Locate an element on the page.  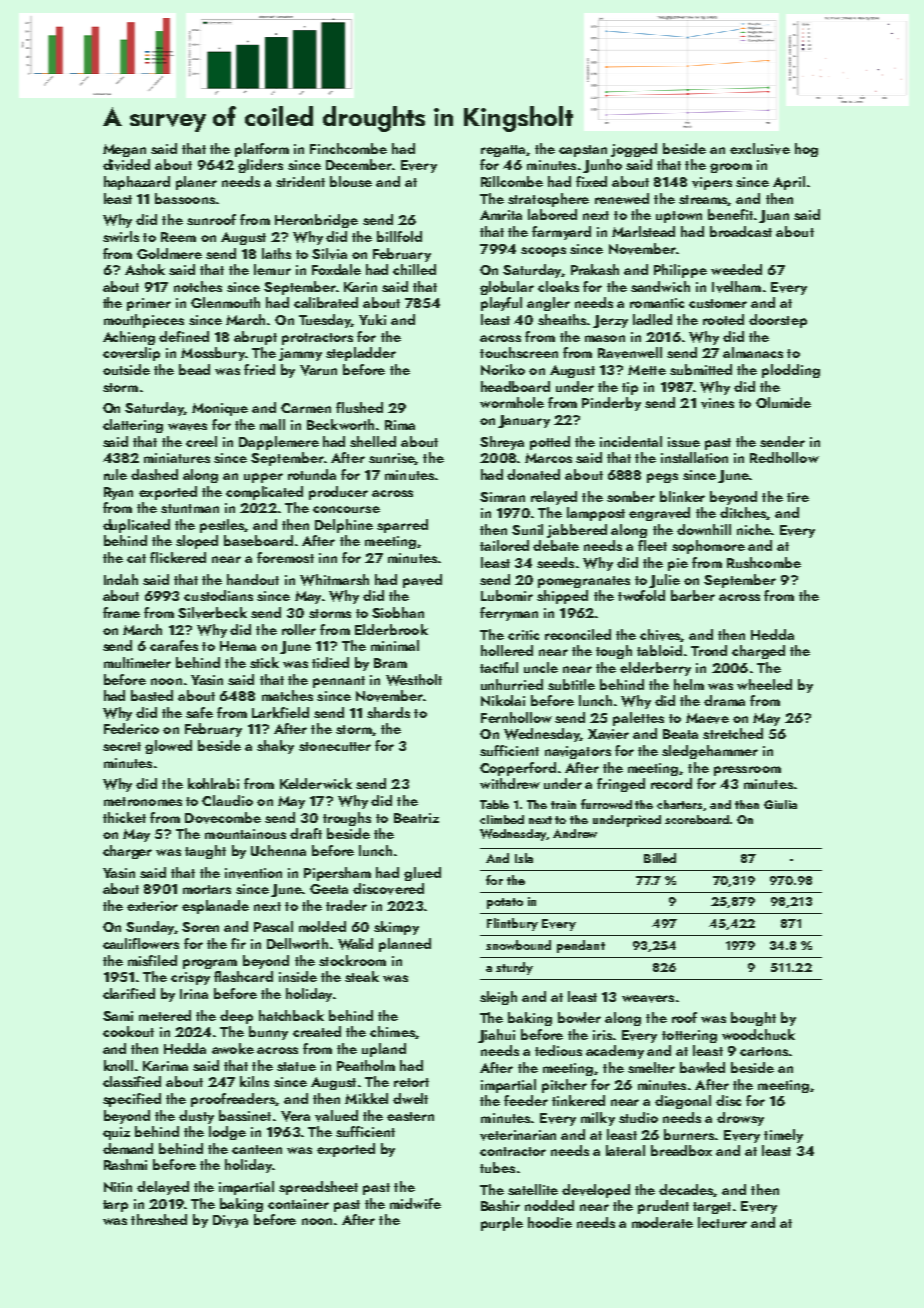
Andrew is located at coordinates (575, 833).
